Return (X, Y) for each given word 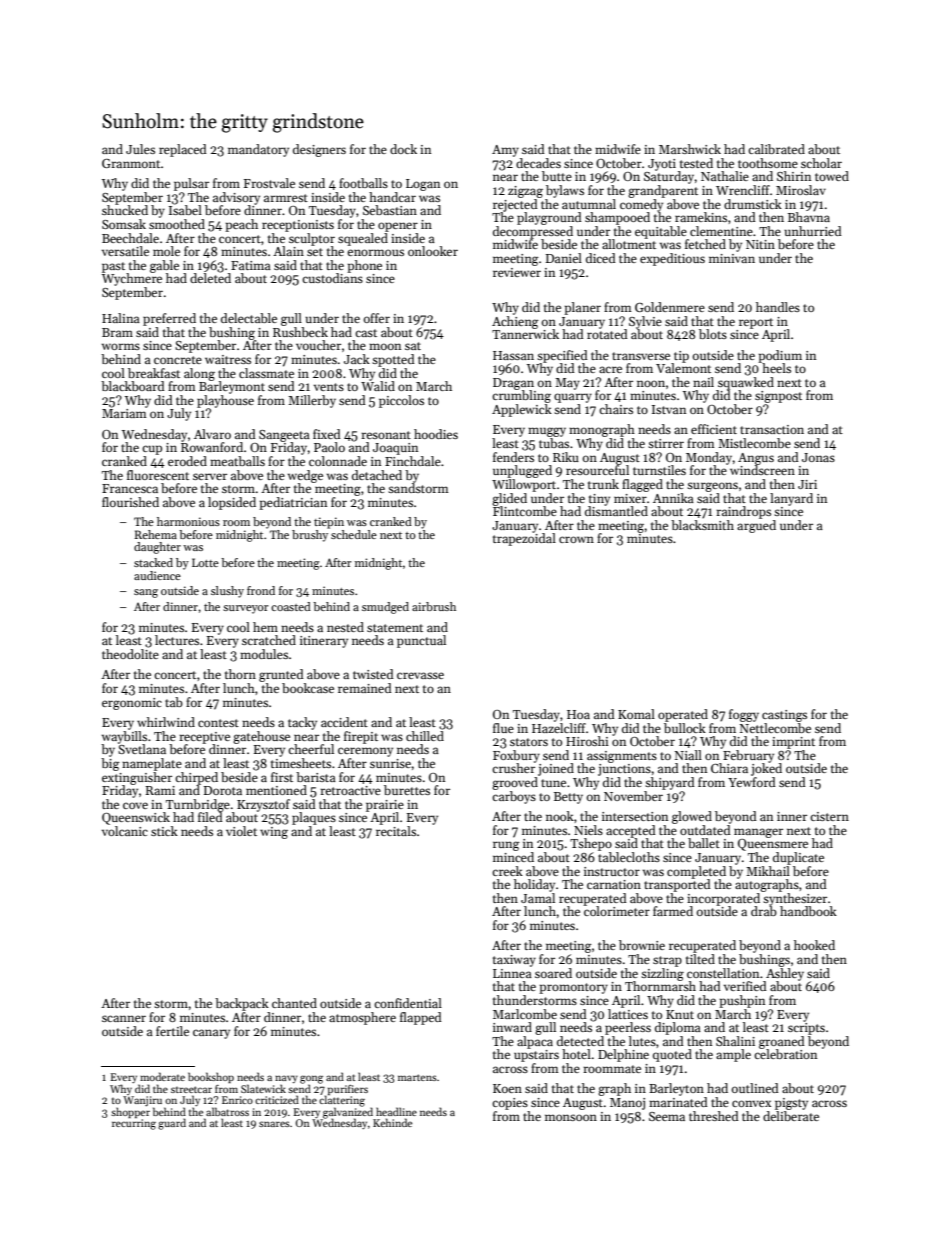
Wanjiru (142, 1101)
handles (778, 307)
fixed (327, 434)
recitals (396, 831)
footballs (363, 183)
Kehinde (392, 1122)
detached (377, 475)
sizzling (662, 974)
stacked (153, 562)
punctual (421, 641)
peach (241, 225)
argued (756, 526)
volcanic (125, 831)
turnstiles (659, 470)
